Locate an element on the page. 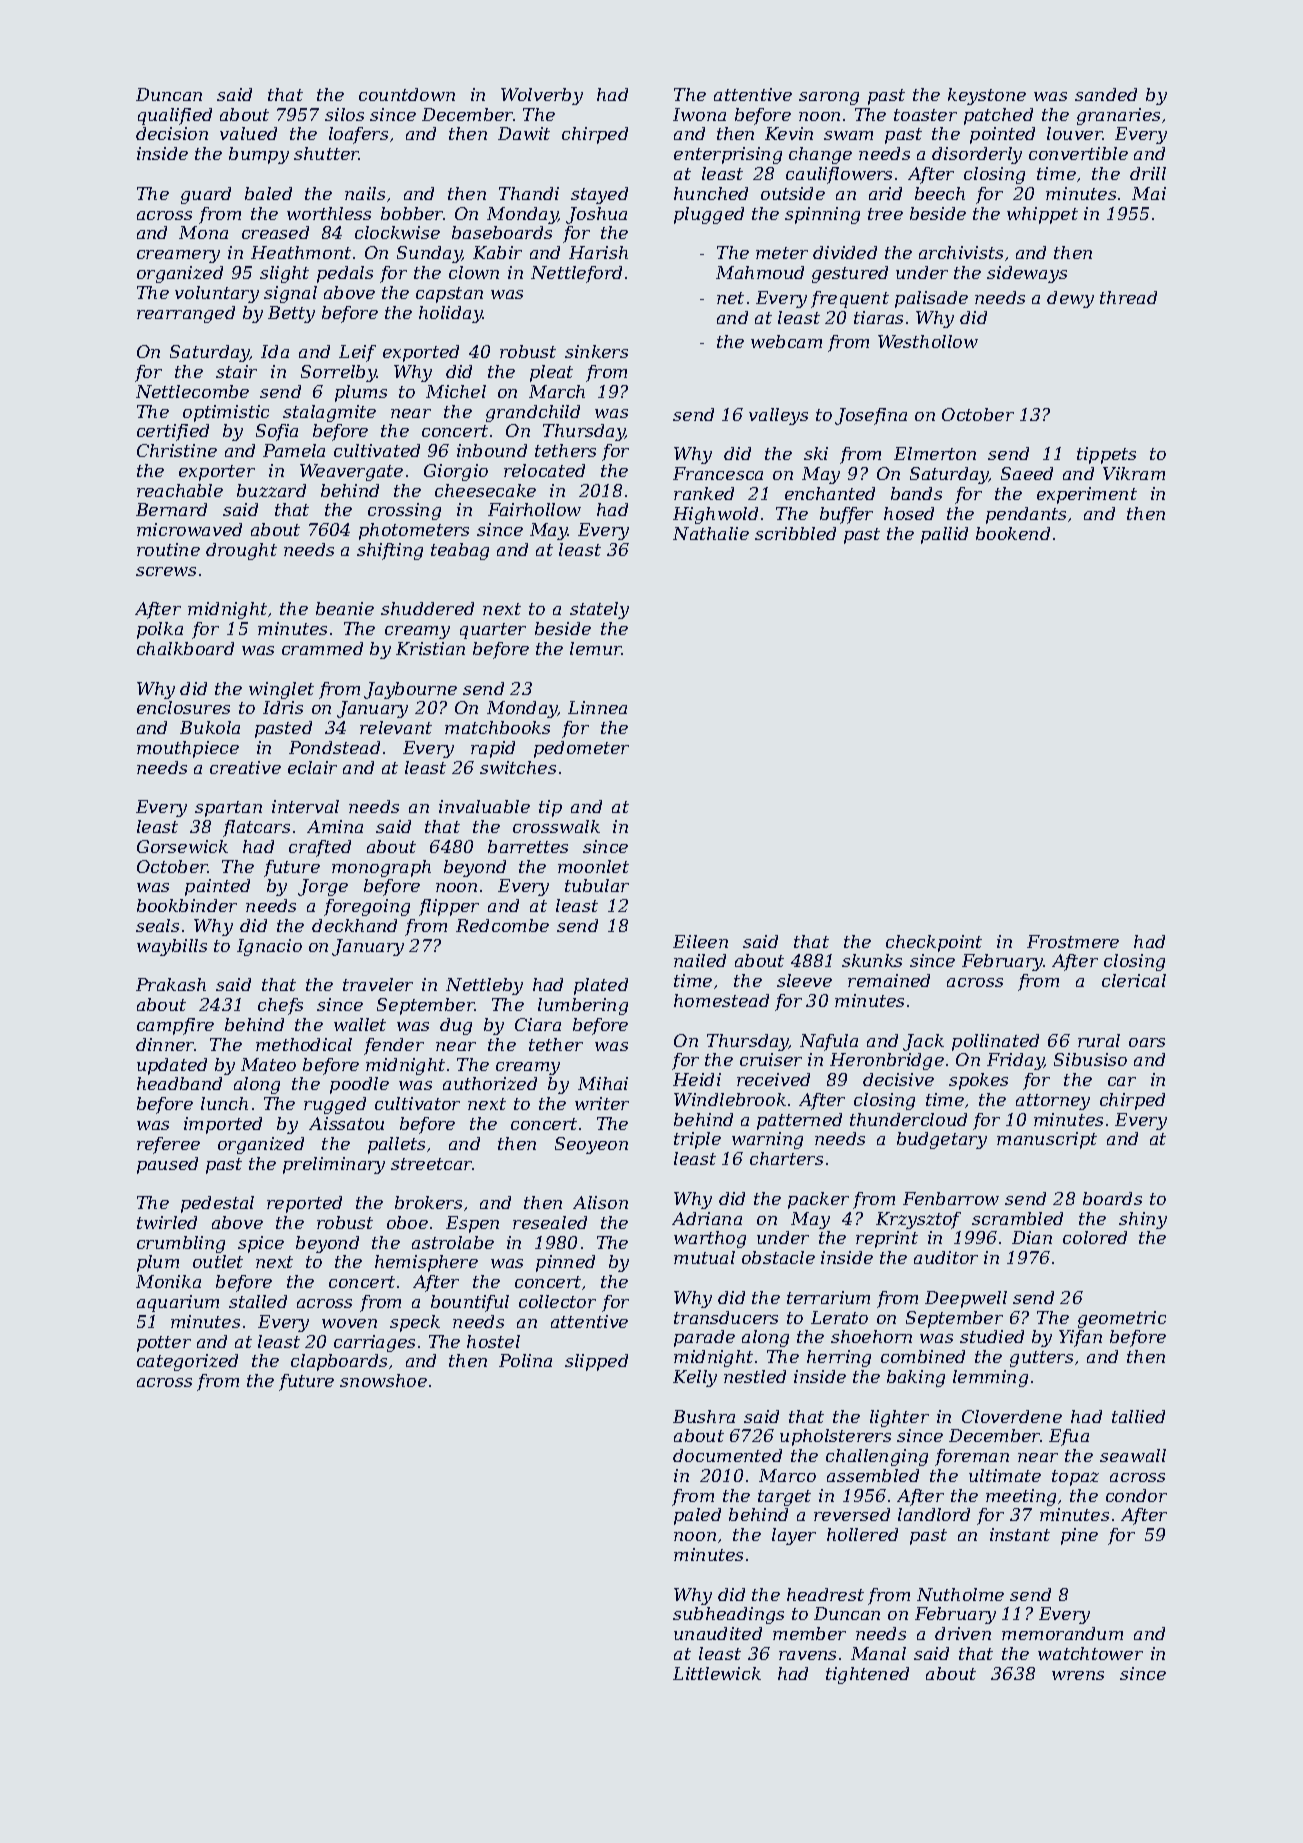 The image size is (1303, 1843). Iwona is located at coordinates (699, 114).
